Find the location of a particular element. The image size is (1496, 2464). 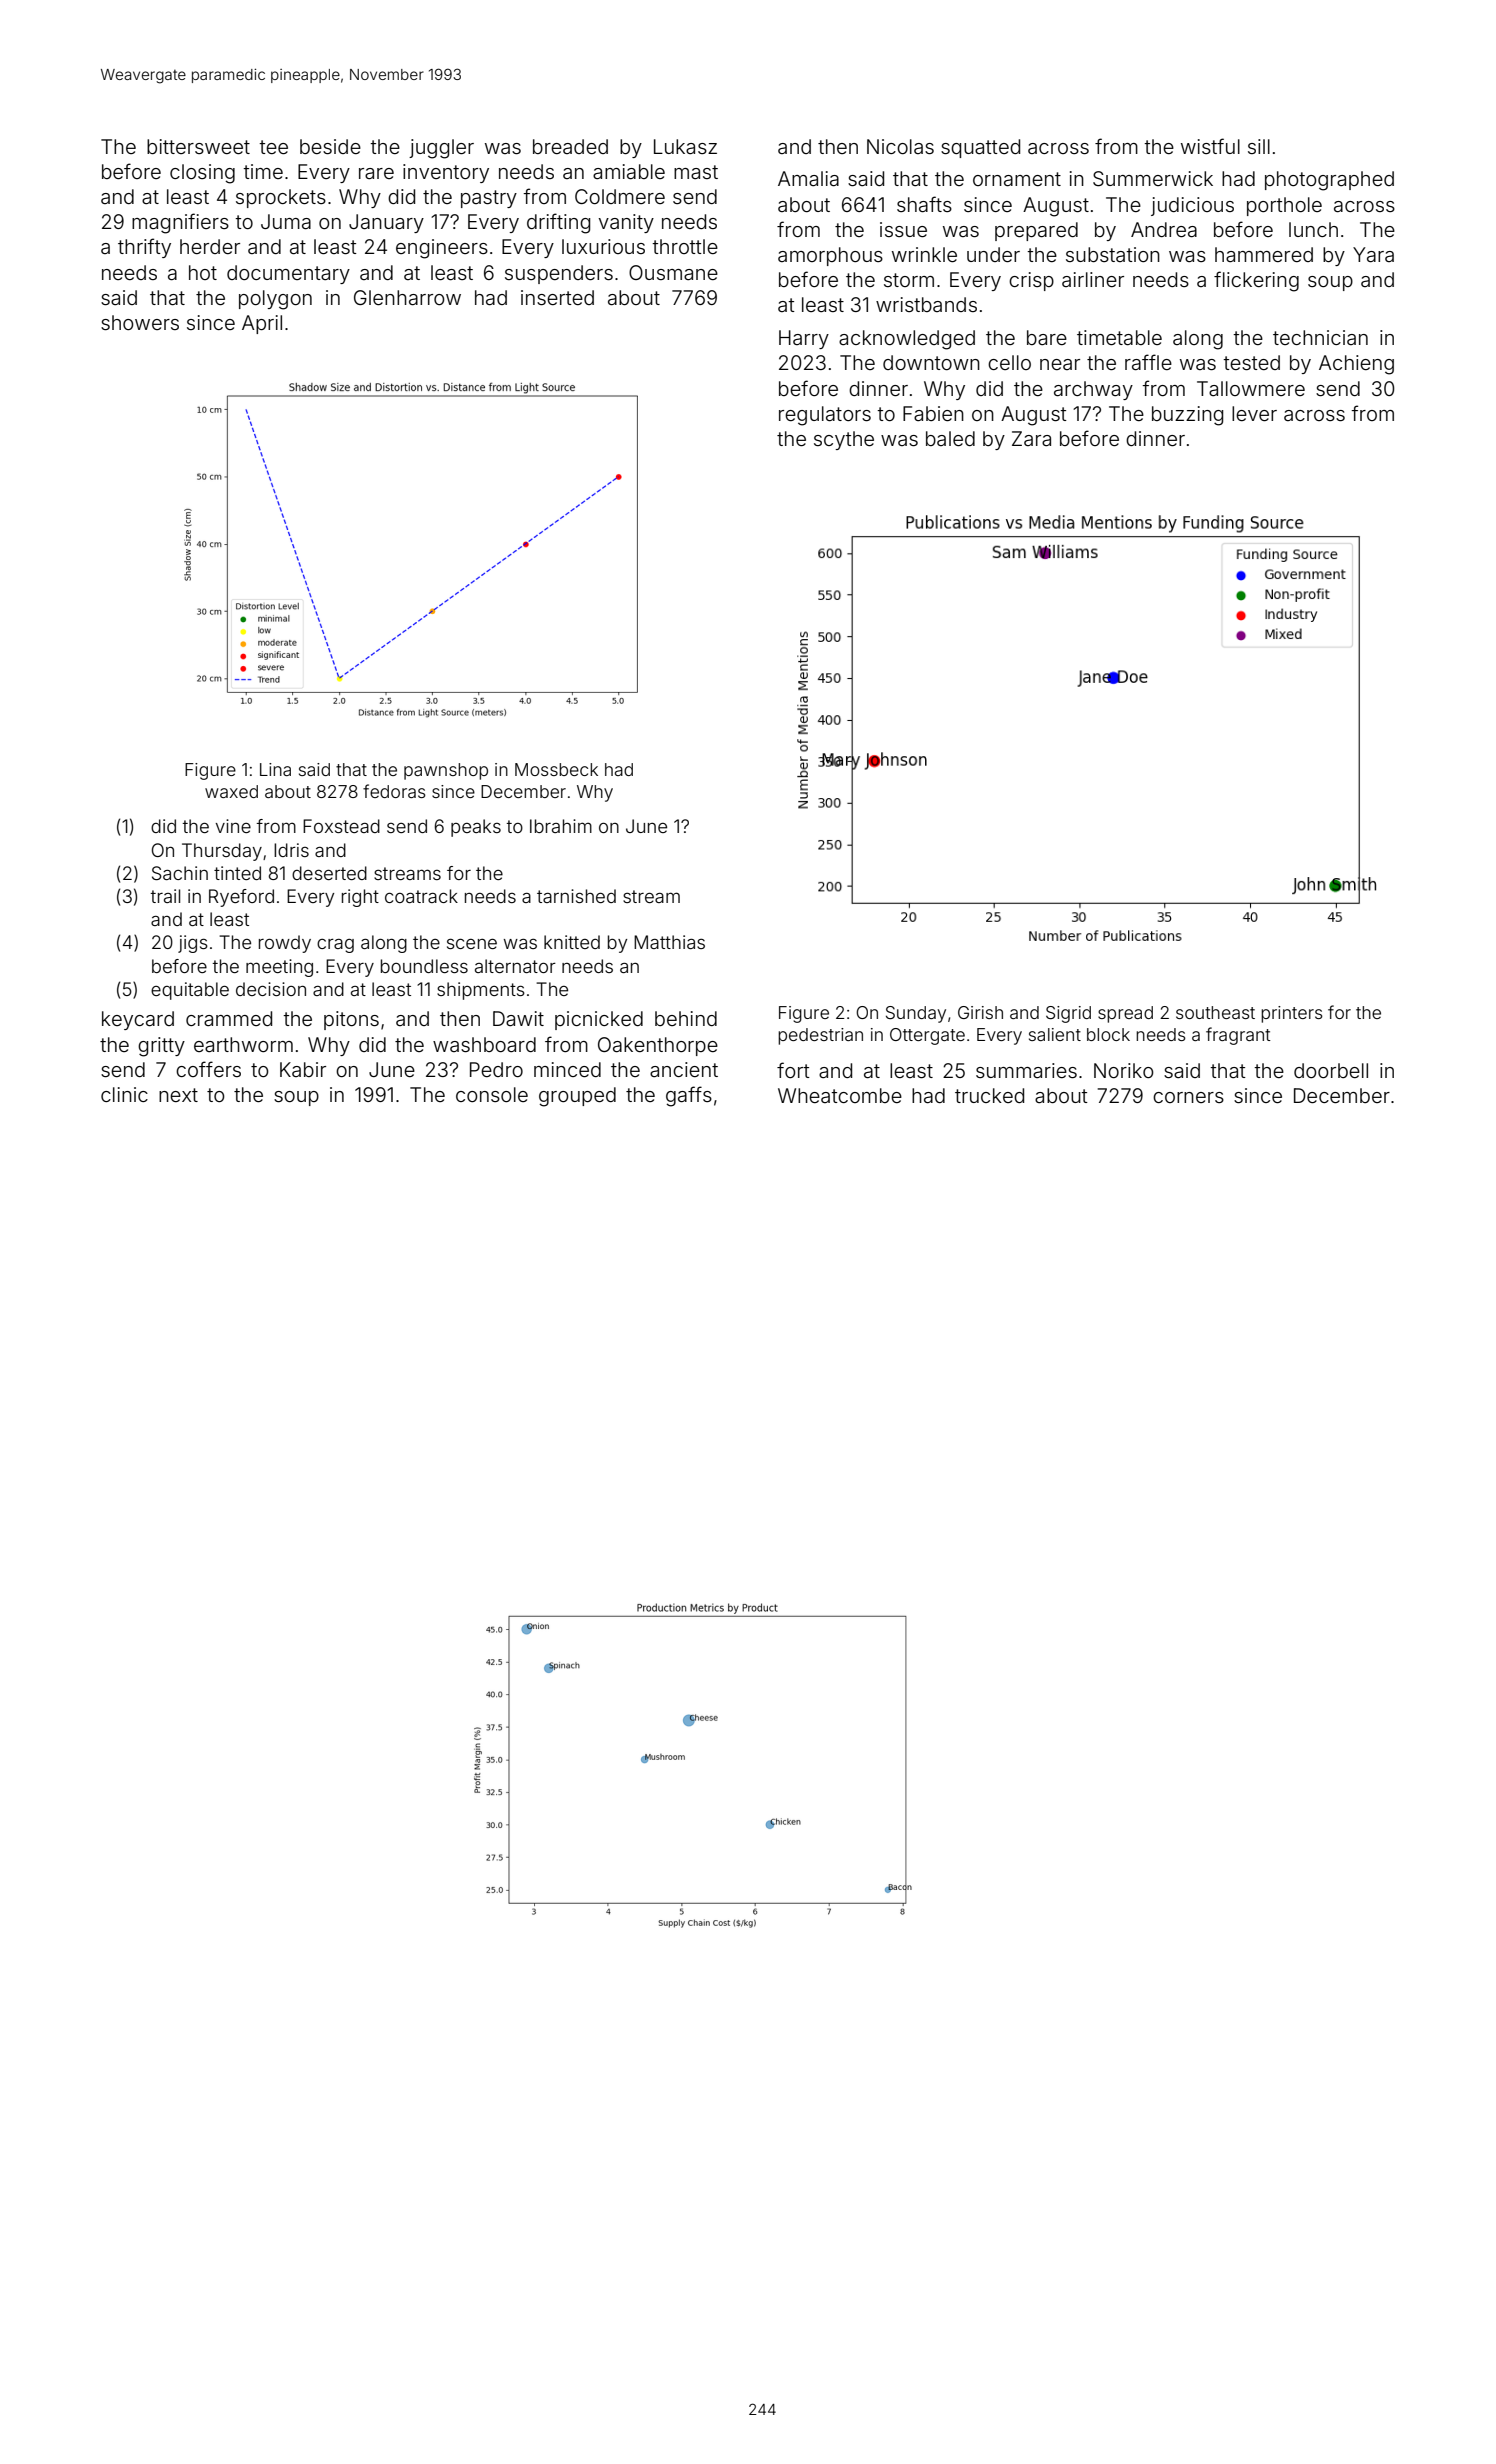

pastry is located at coordinates (489, 199).
